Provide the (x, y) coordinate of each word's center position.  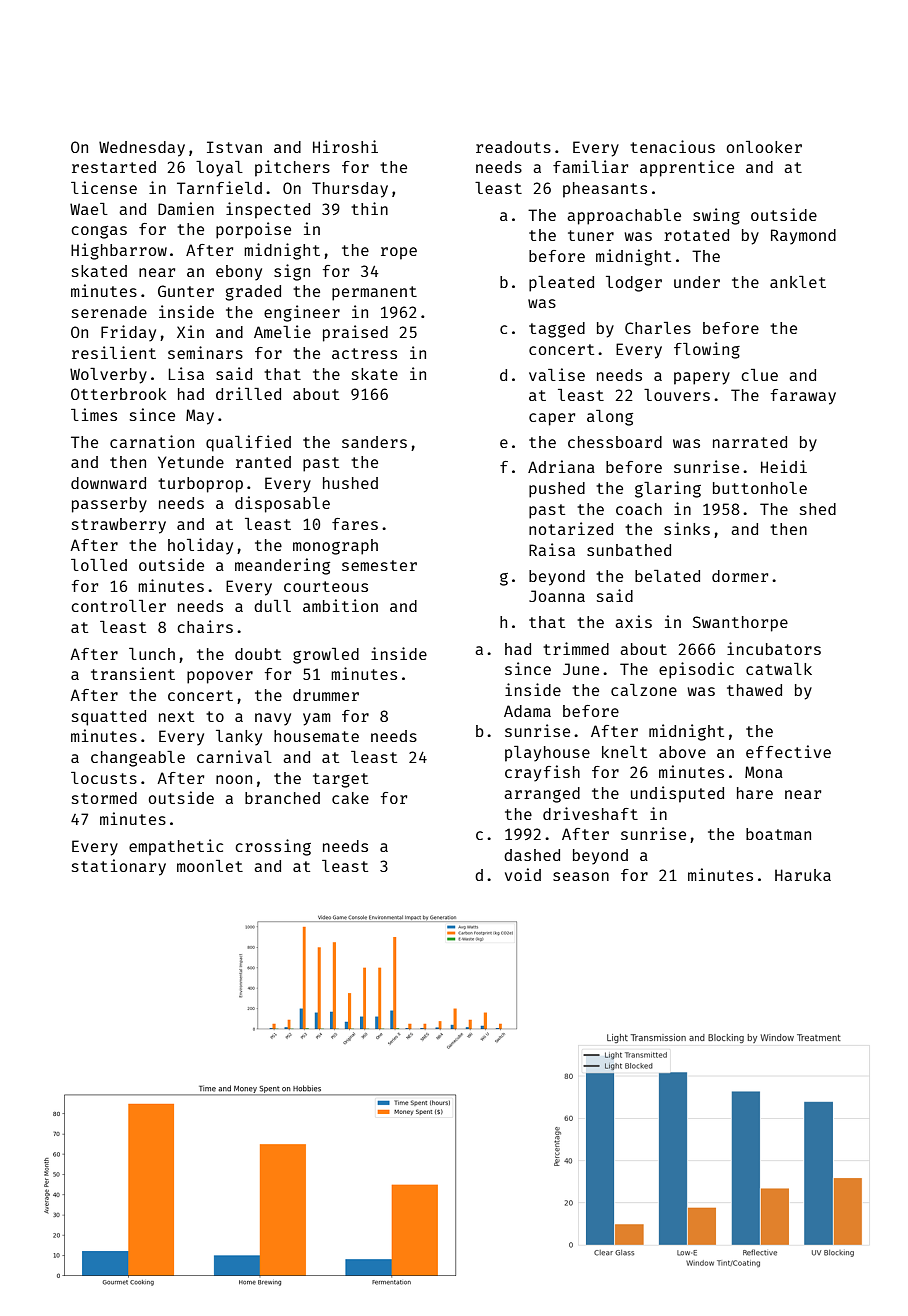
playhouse (547, 754)
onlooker (764, 147)
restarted (114, 167)
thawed (754, 690)
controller (118, 606)
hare (755, 793)
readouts (513, 147)
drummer (326, 695)
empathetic (176, 847)
